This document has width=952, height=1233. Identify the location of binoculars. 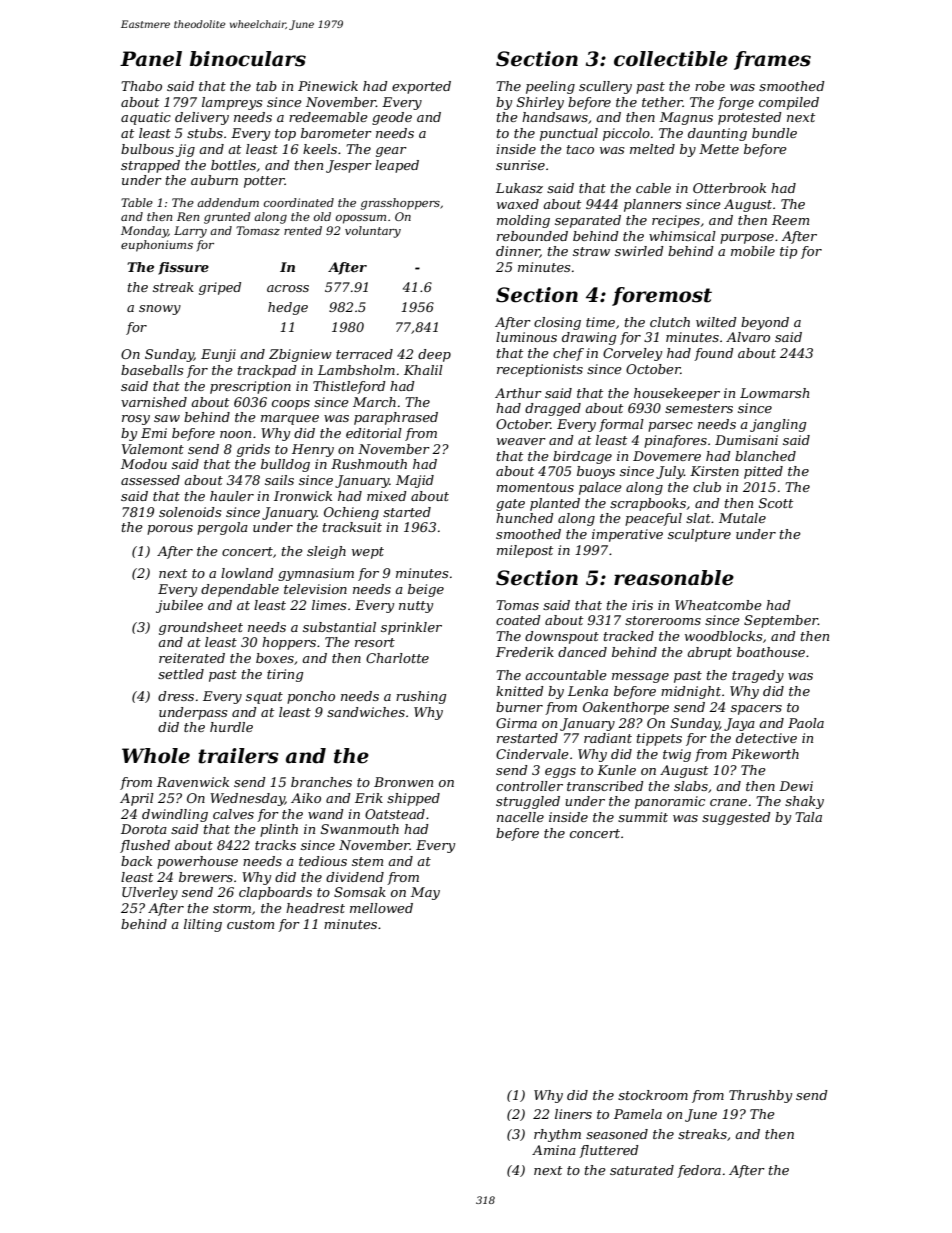
(248, 59).
